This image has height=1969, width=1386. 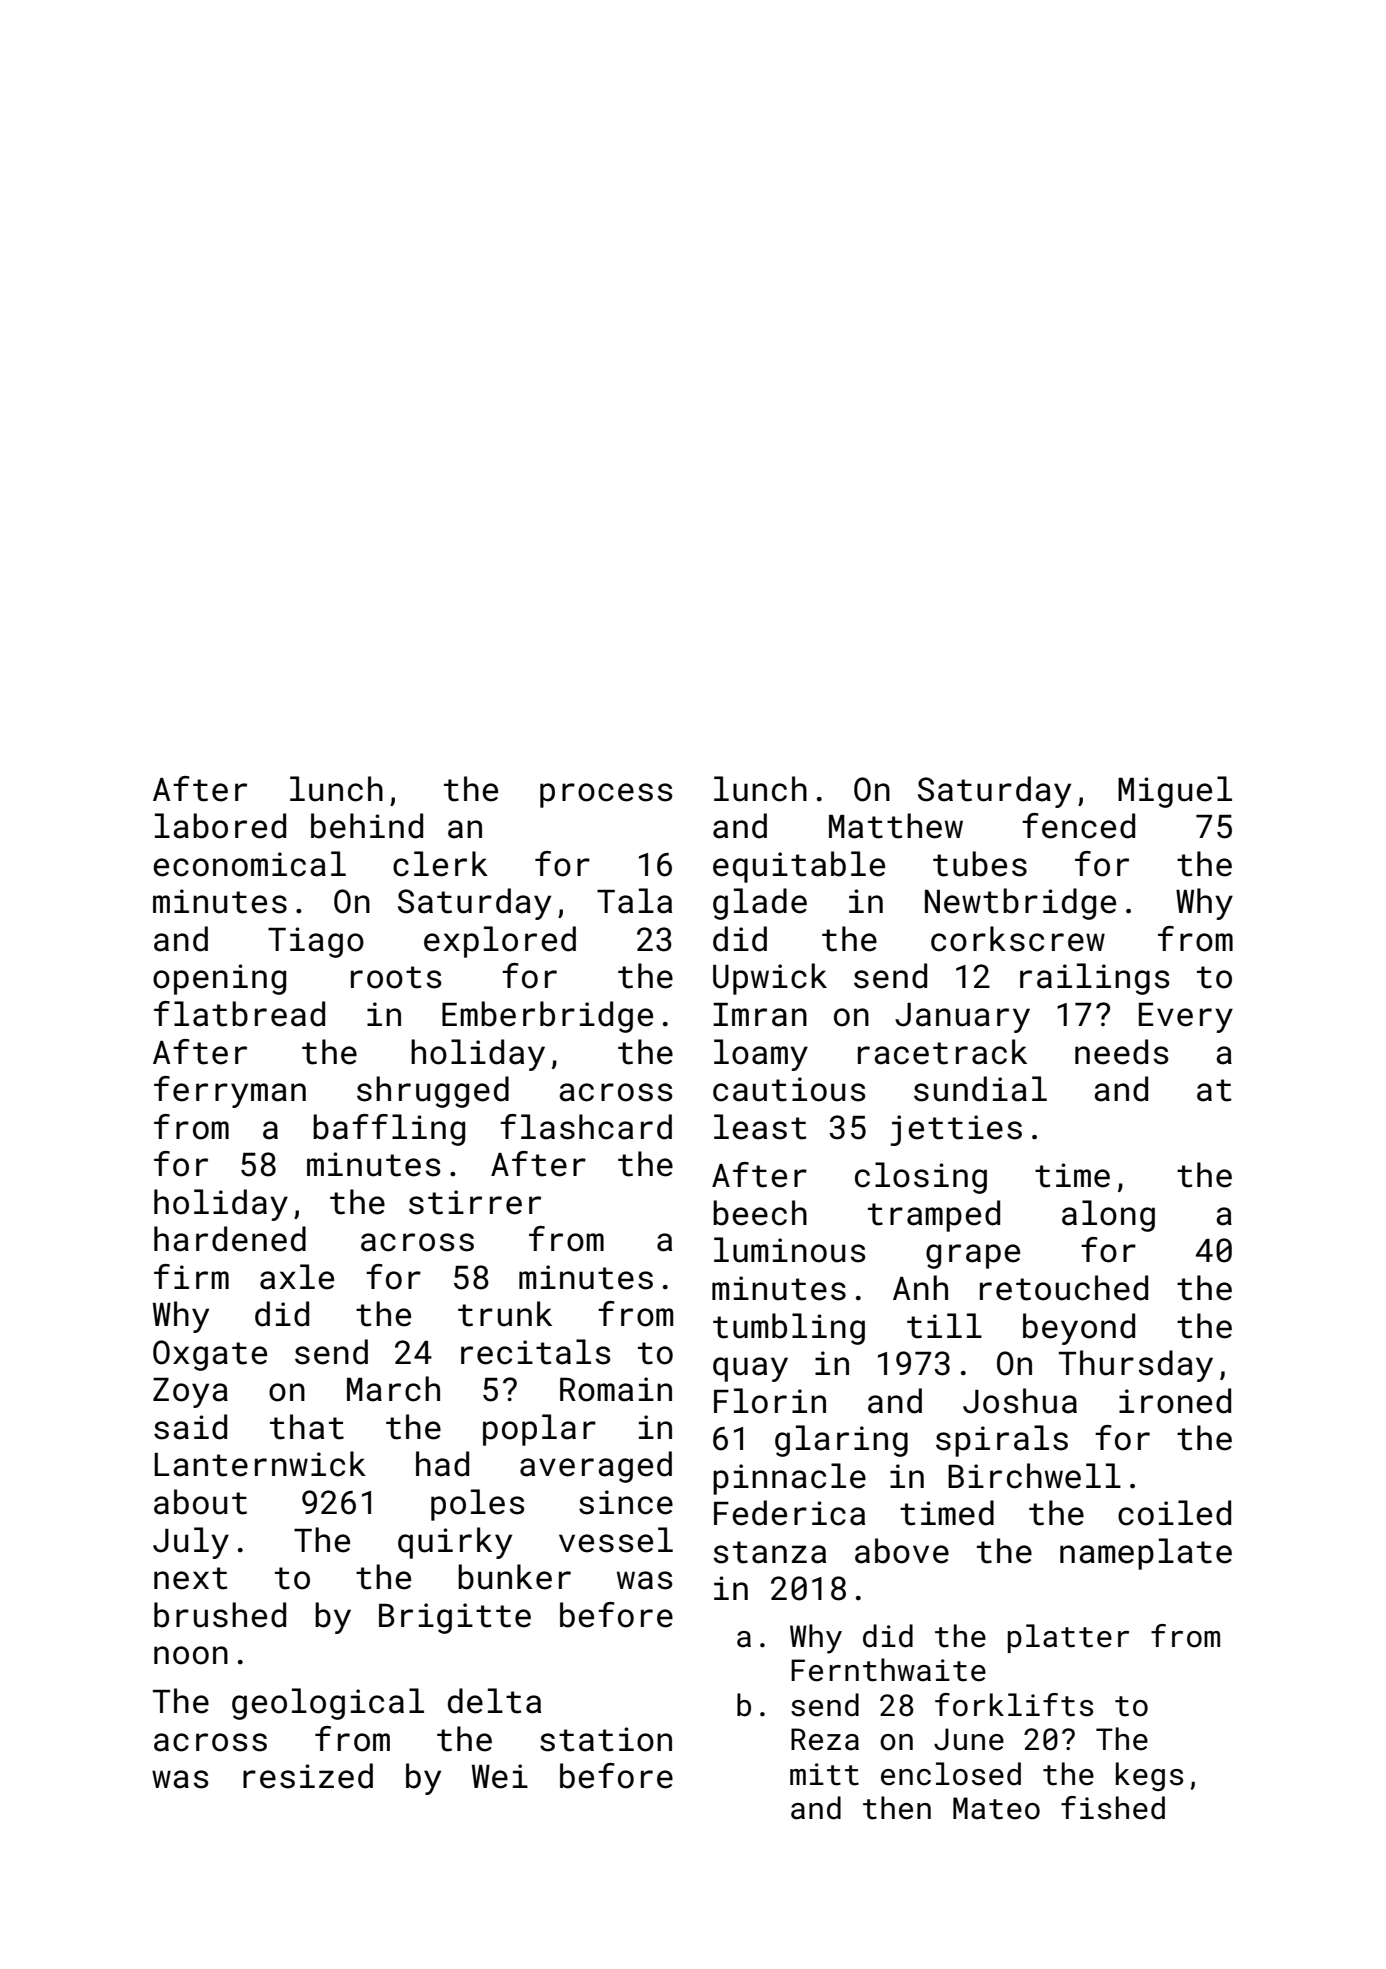 I want to click on Wei, so click(x=500, y=1776).
